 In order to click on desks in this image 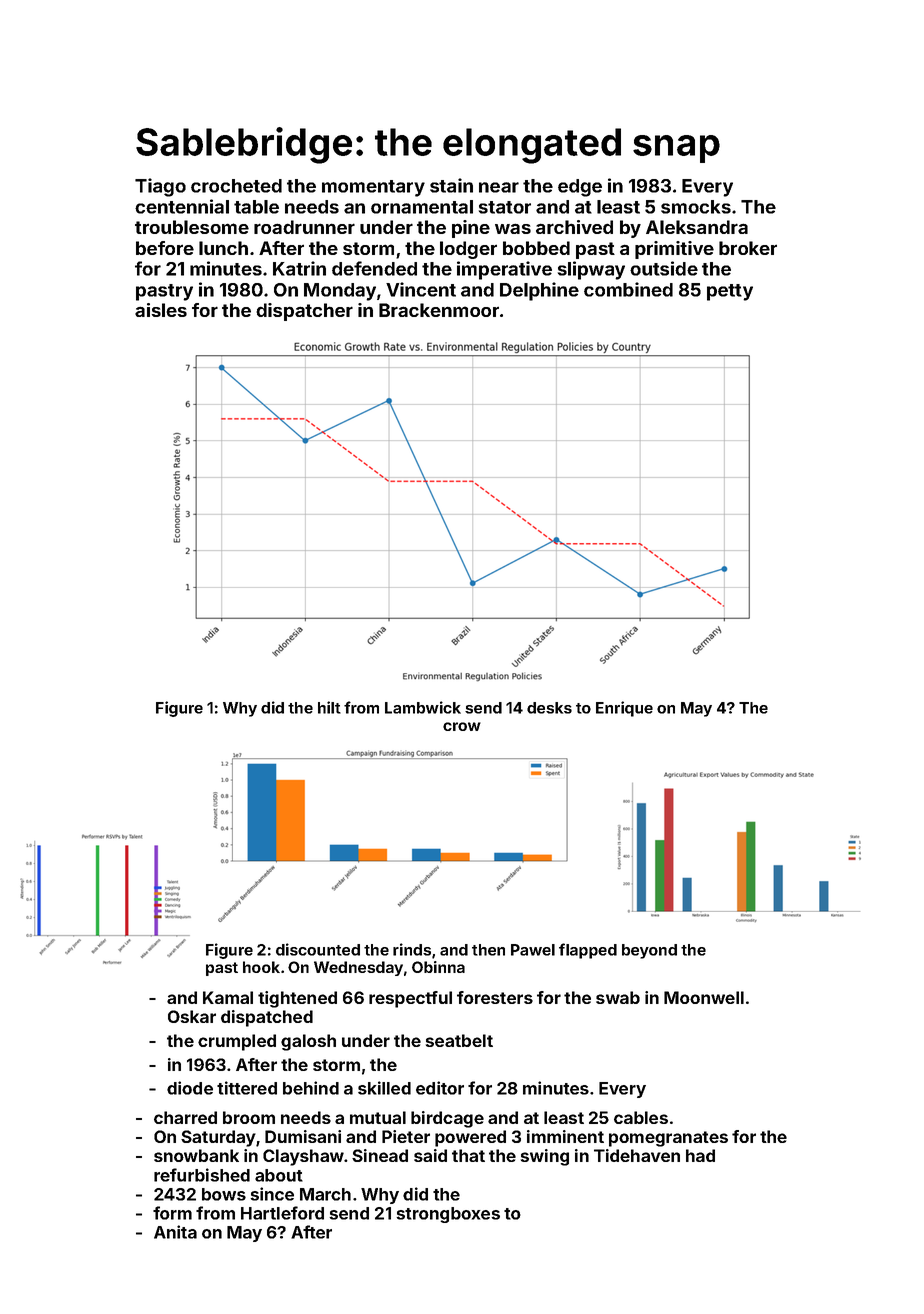, I will do `click(549, 708)`.
